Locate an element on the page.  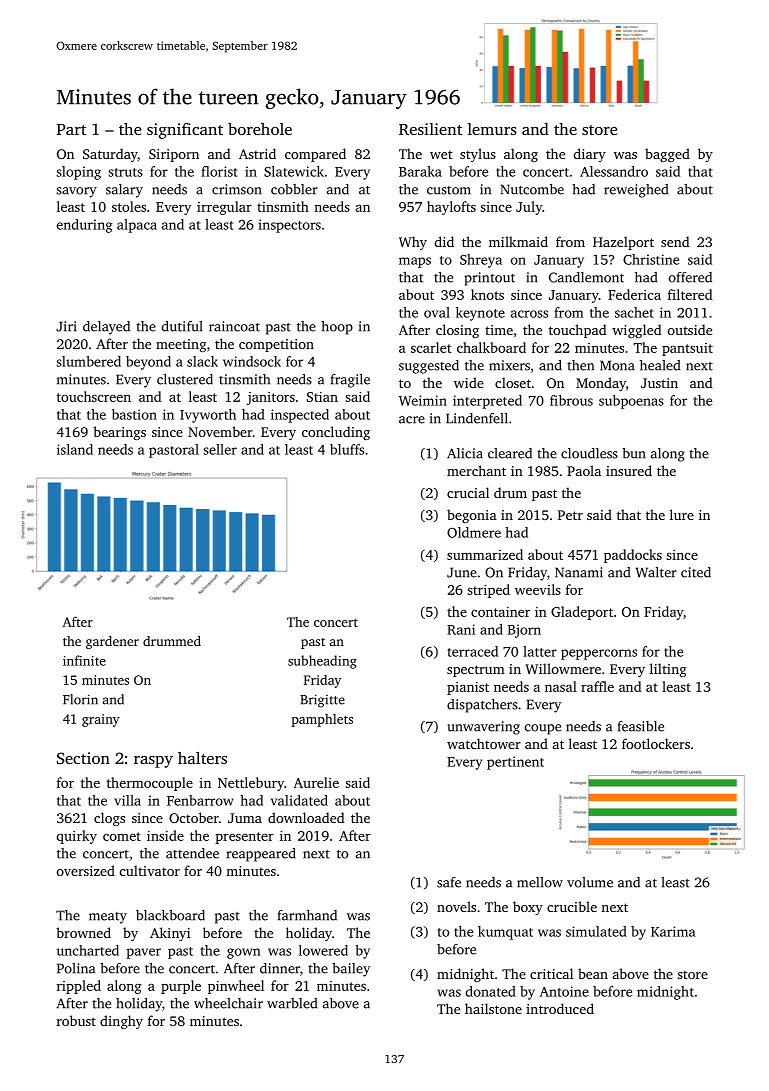
cloudless is located at coordinates (589, 453).
